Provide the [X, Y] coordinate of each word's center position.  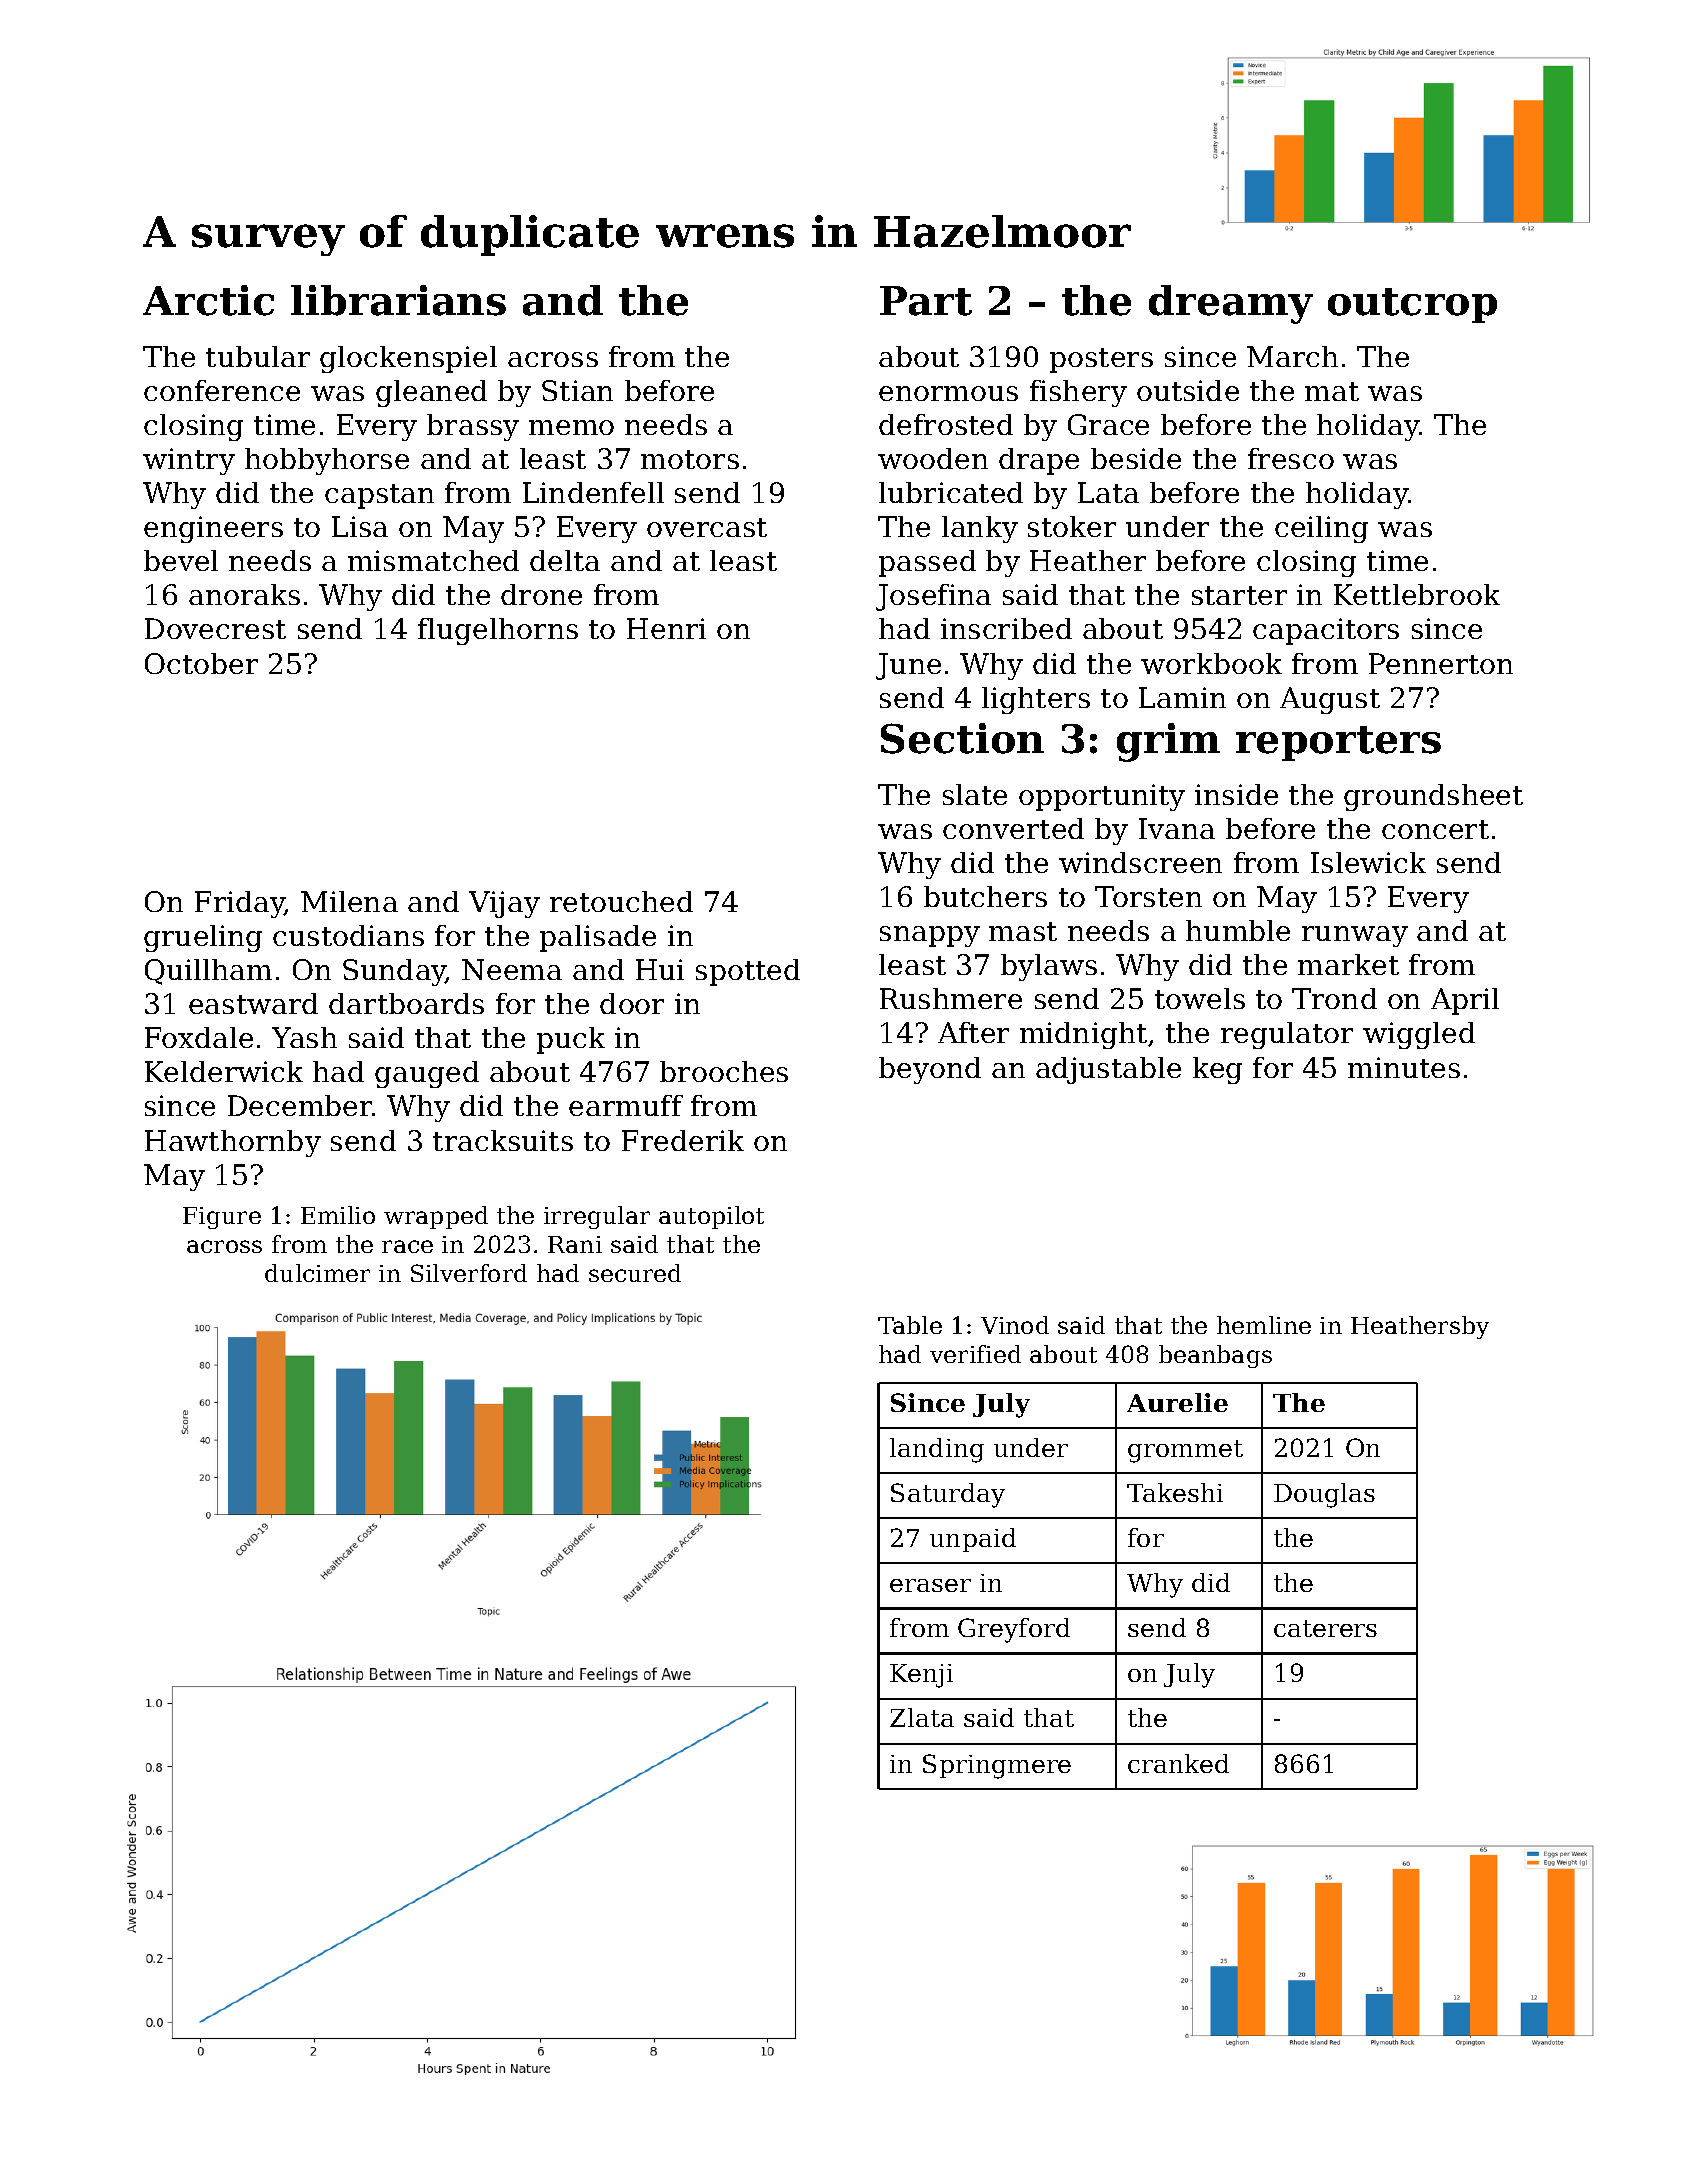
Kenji [921, 1676]
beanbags [1215, 1356]
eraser [930, 1585]
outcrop [1412, 305]
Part [926, 301]
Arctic [208, 300]
